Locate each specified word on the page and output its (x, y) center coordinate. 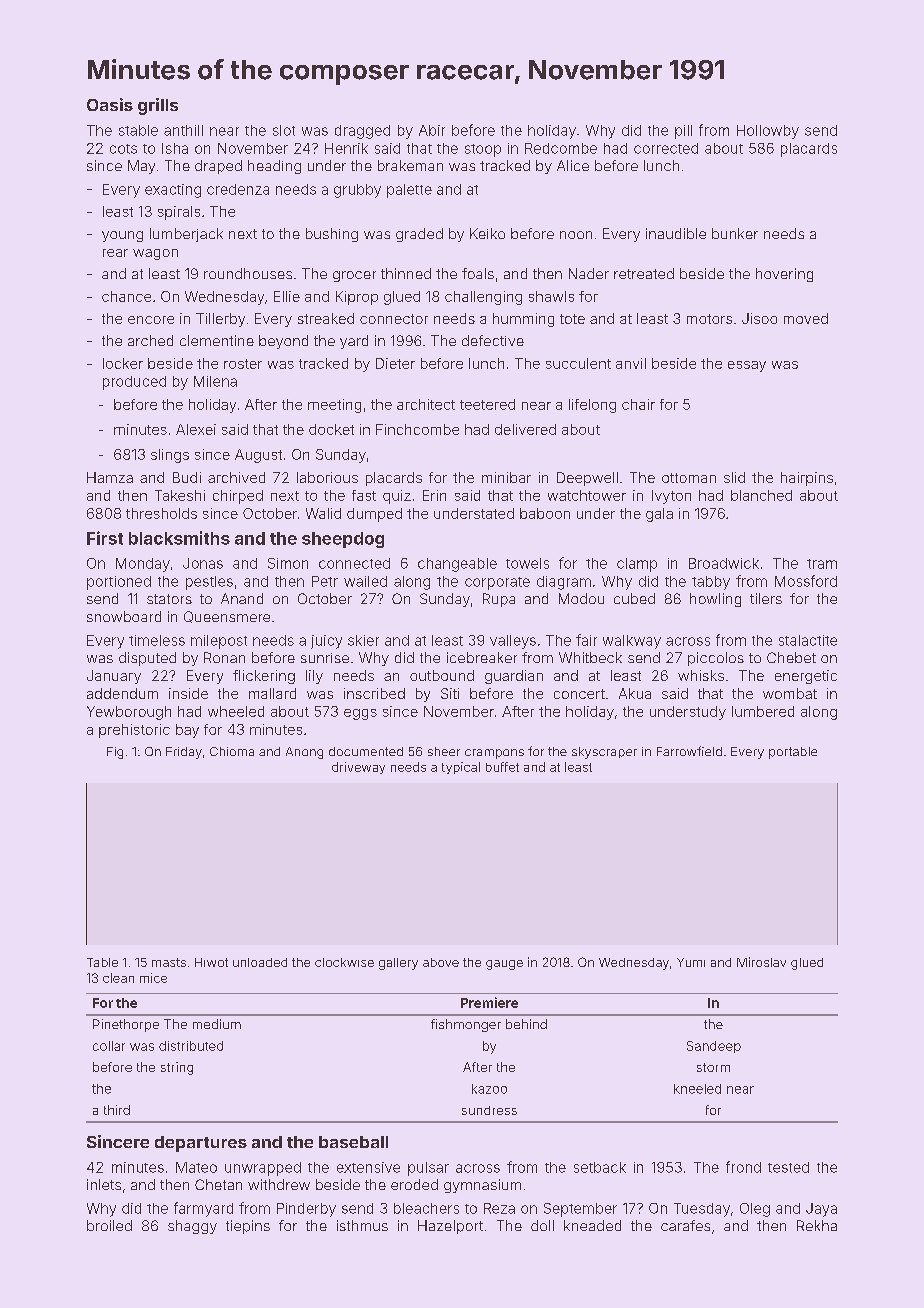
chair (638, 404)
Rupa (499, 600)
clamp (637, 565)
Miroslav (761, 962)
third (117, 1110)
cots (123, 149)
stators (169, 599)
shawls (551, 296)
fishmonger (466, 1025)
